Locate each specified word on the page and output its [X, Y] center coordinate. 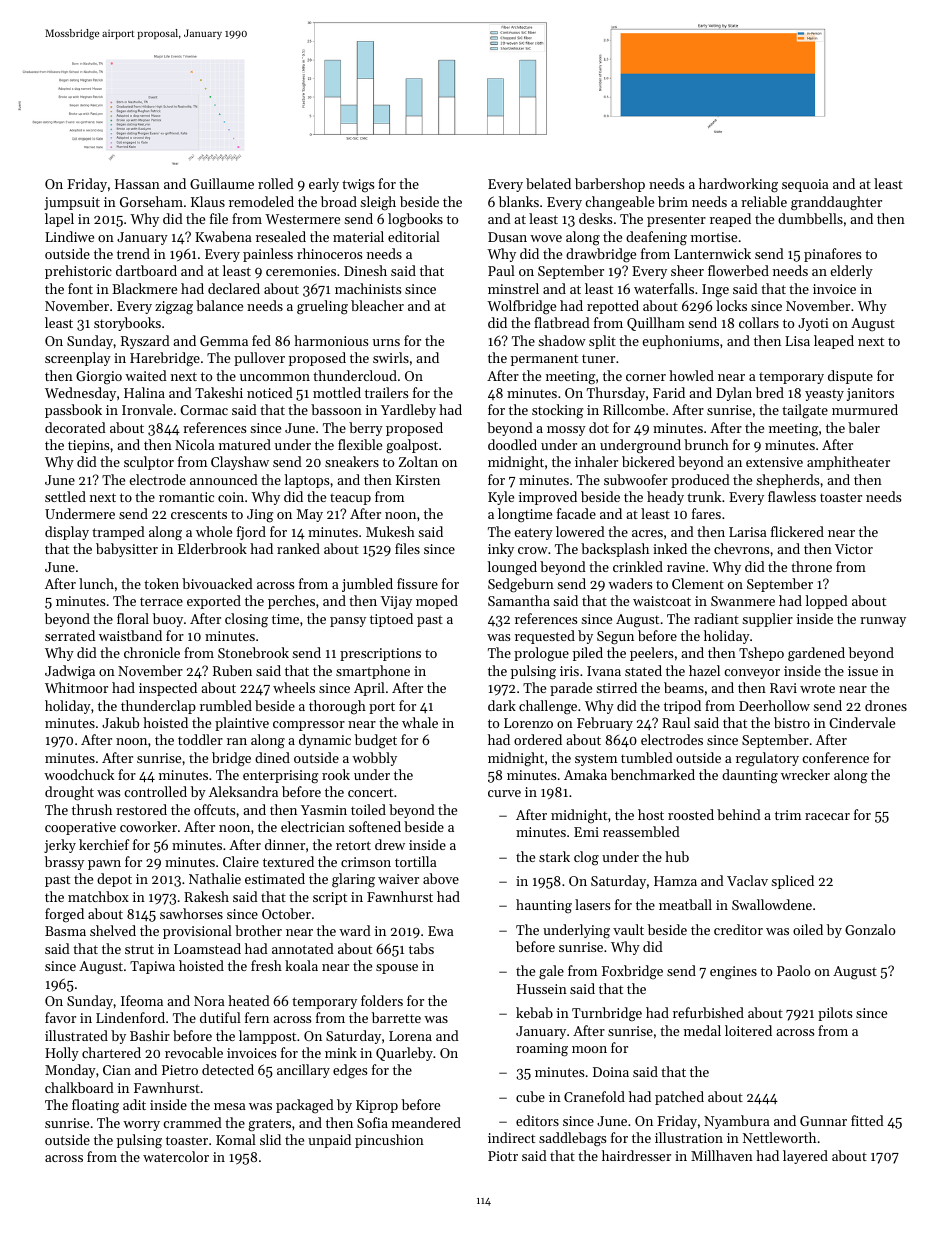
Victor [854, 549]
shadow [562, 340]
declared [234, 288]
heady [665, 498]
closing [246, 620]
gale [551, 972]
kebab [534, 1012]
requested [545, 637]
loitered [748, 1030]
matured [245, 444]
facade [576, 513]
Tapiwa [152, 967]
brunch [706, 444]
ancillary [303, 1071]
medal [702, 1030]
